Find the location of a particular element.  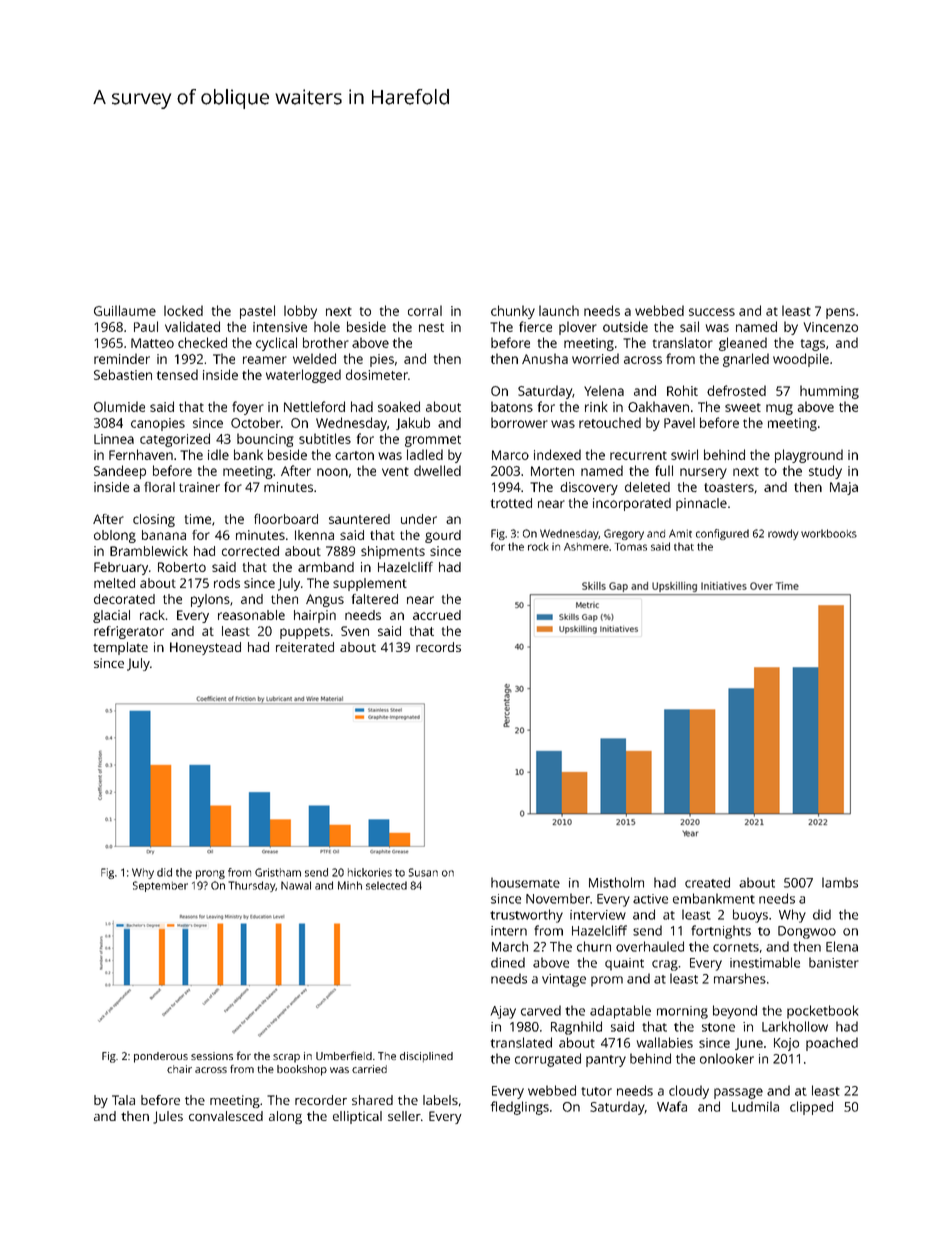

ladled is located at coordinates (425, 454).
